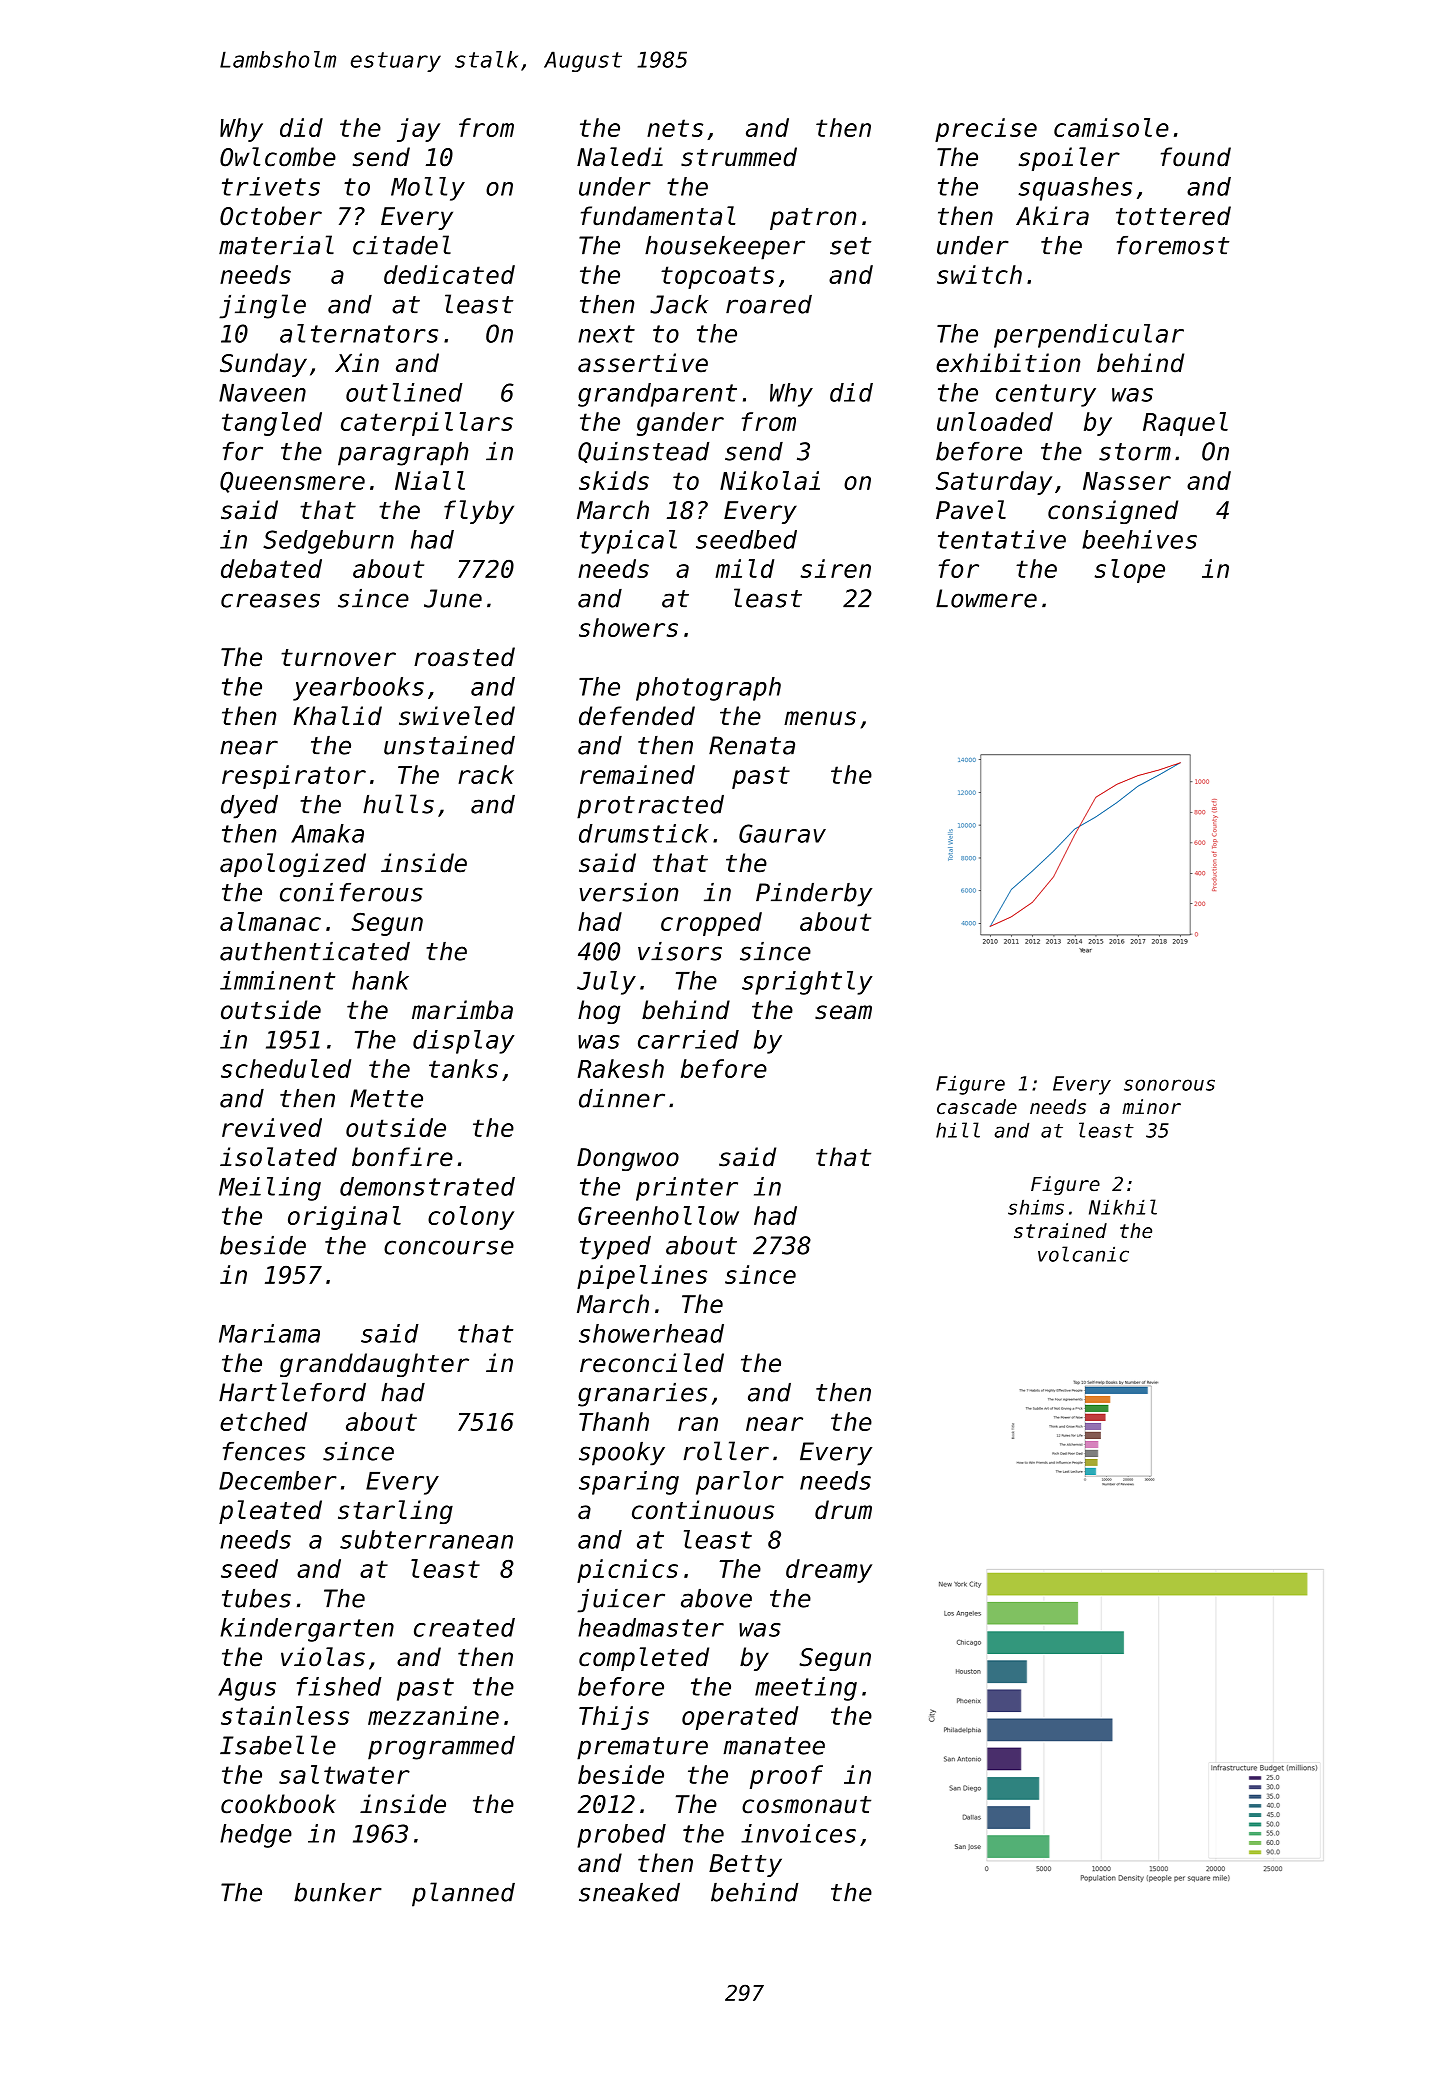  Describe the element at coordinates (814, 895) in the page. I see `Pinderby` at that location.
